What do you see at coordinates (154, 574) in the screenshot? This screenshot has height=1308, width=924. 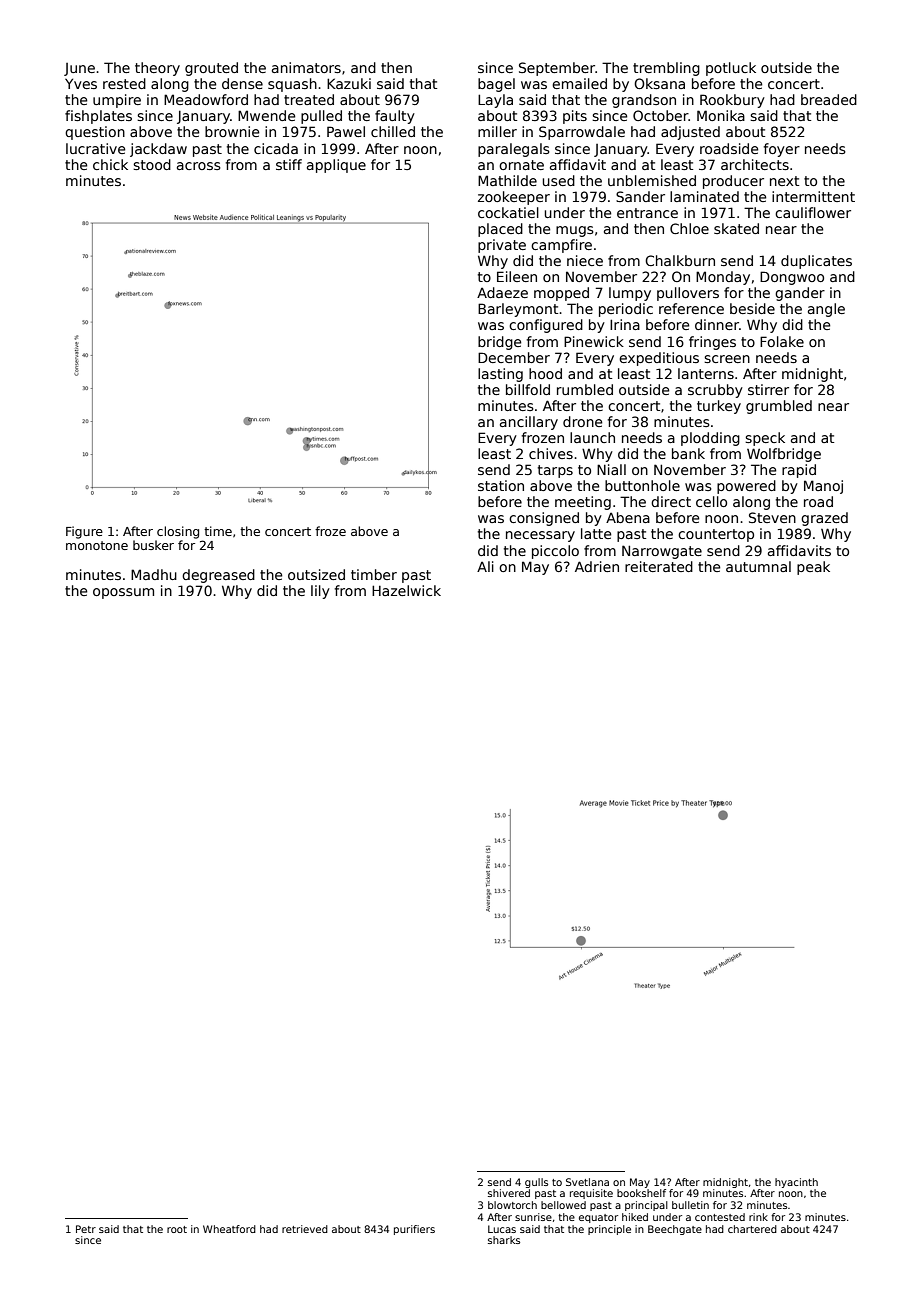 I see `Madhu` at bounding box center [154, 574].
